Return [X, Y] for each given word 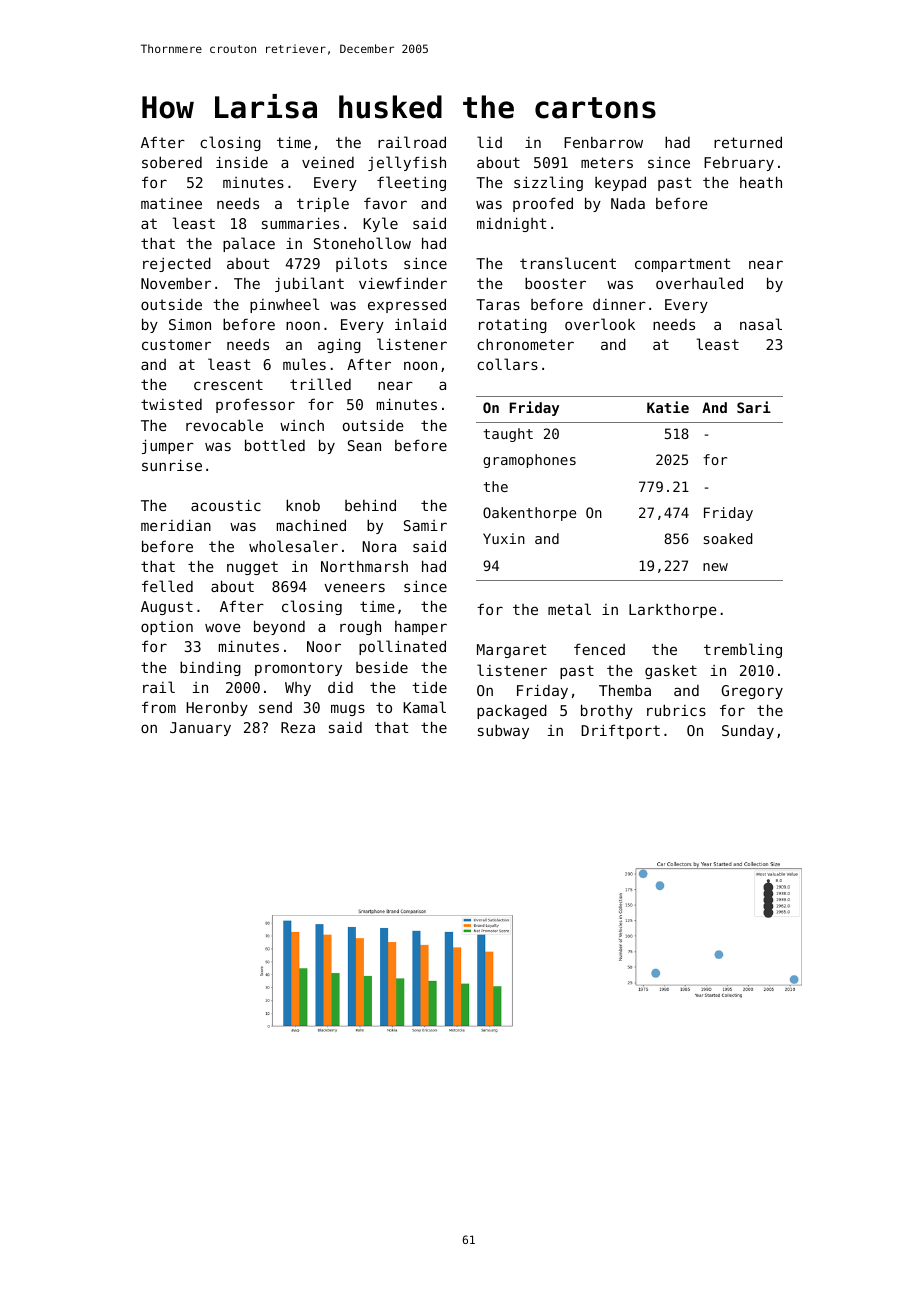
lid [489, 142]
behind [370, 505]
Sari [754, 407]
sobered [172, 162]
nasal [761, 324]
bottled [275, 445]
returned [748, 142]
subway [503, 731]
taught [508, 435]
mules [304, 364]
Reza [298, 727]
